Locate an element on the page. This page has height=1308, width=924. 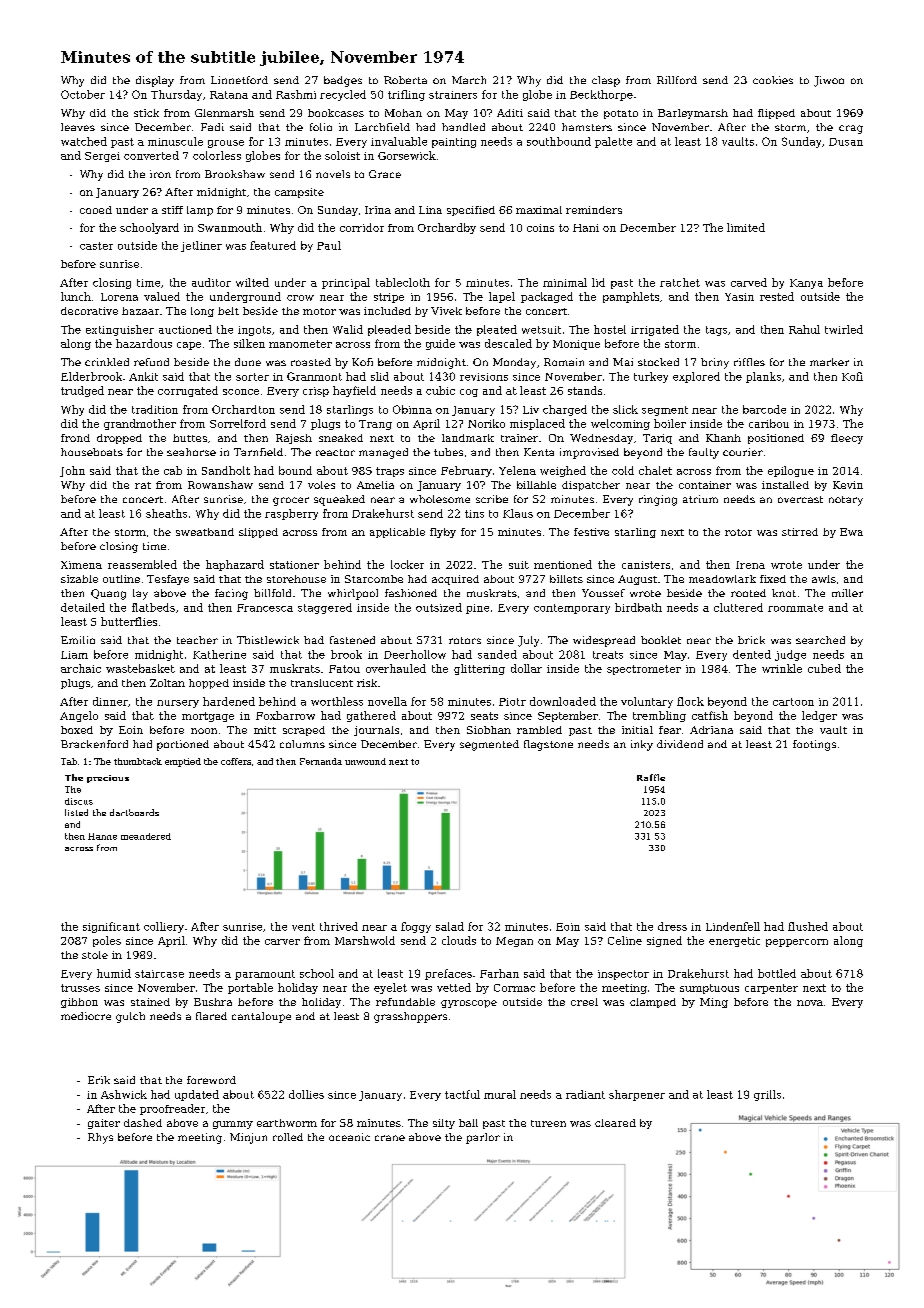
meandered is located at coordinates (146, 836).
